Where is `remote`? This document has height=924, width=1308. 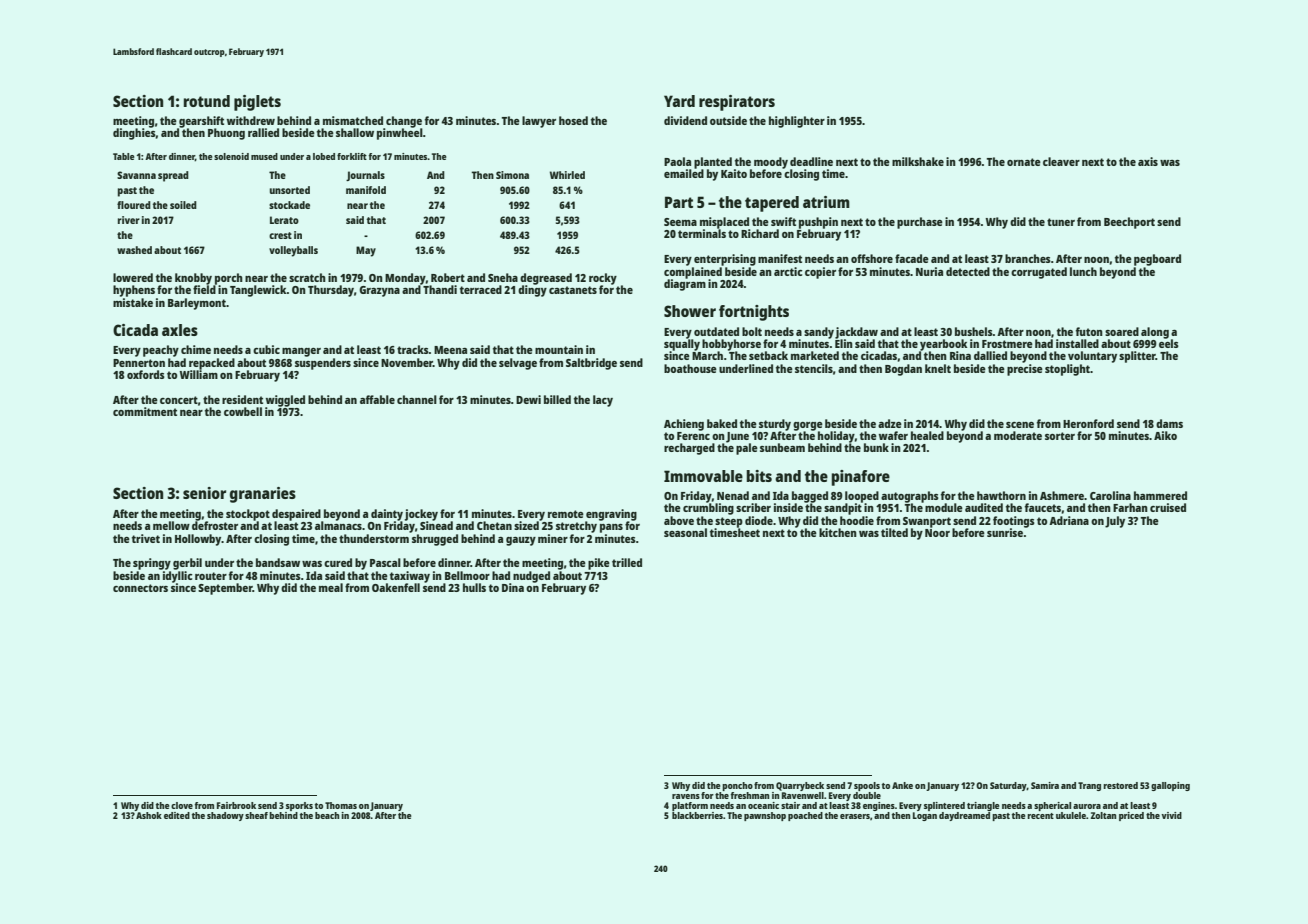 remote is located at coordinates (566, 514).
